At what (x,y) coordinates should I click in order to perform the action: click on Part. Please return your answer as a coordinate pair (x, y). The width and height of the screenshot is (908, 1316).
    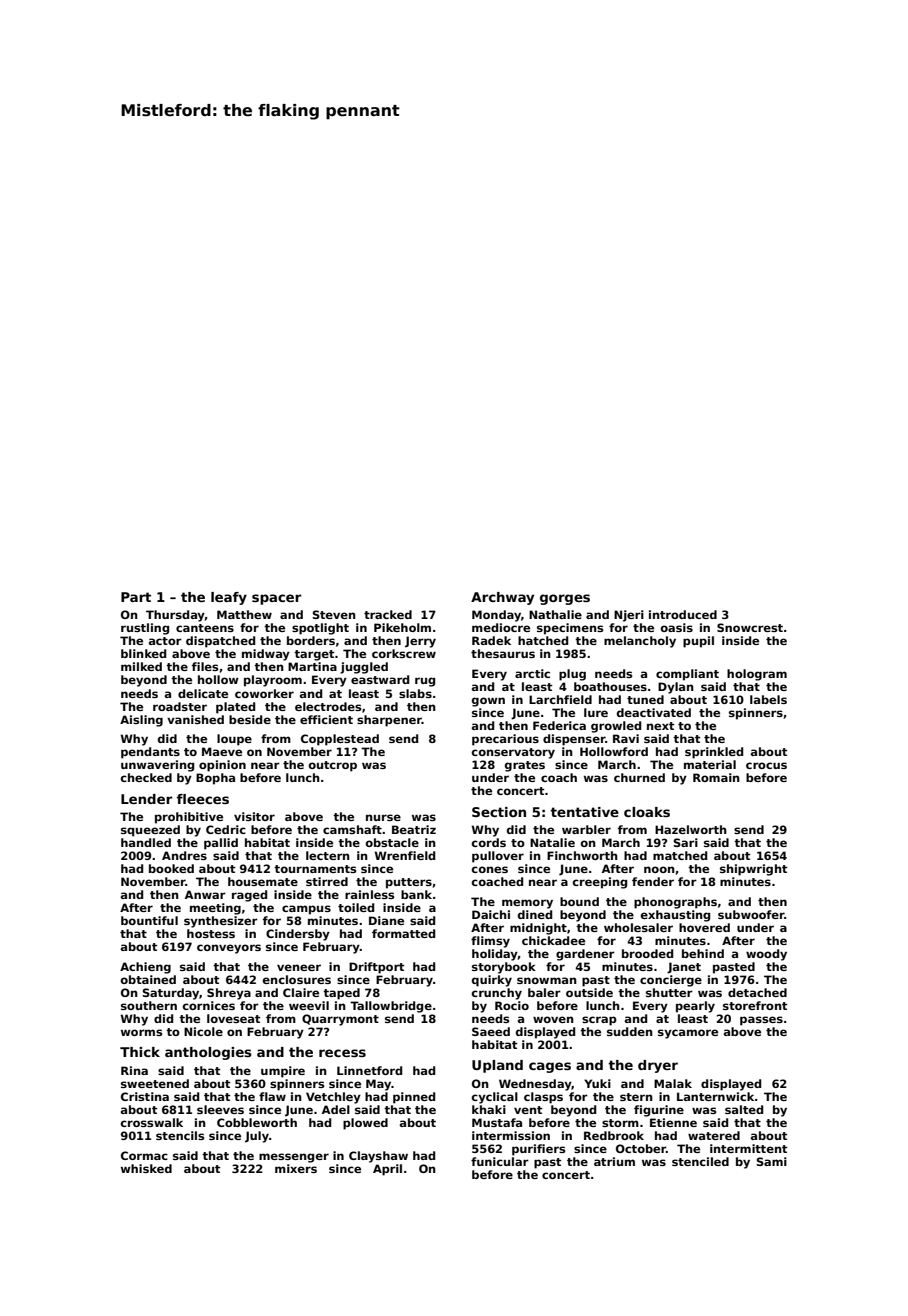
    Looking at the image, I should click on (136, 597).
